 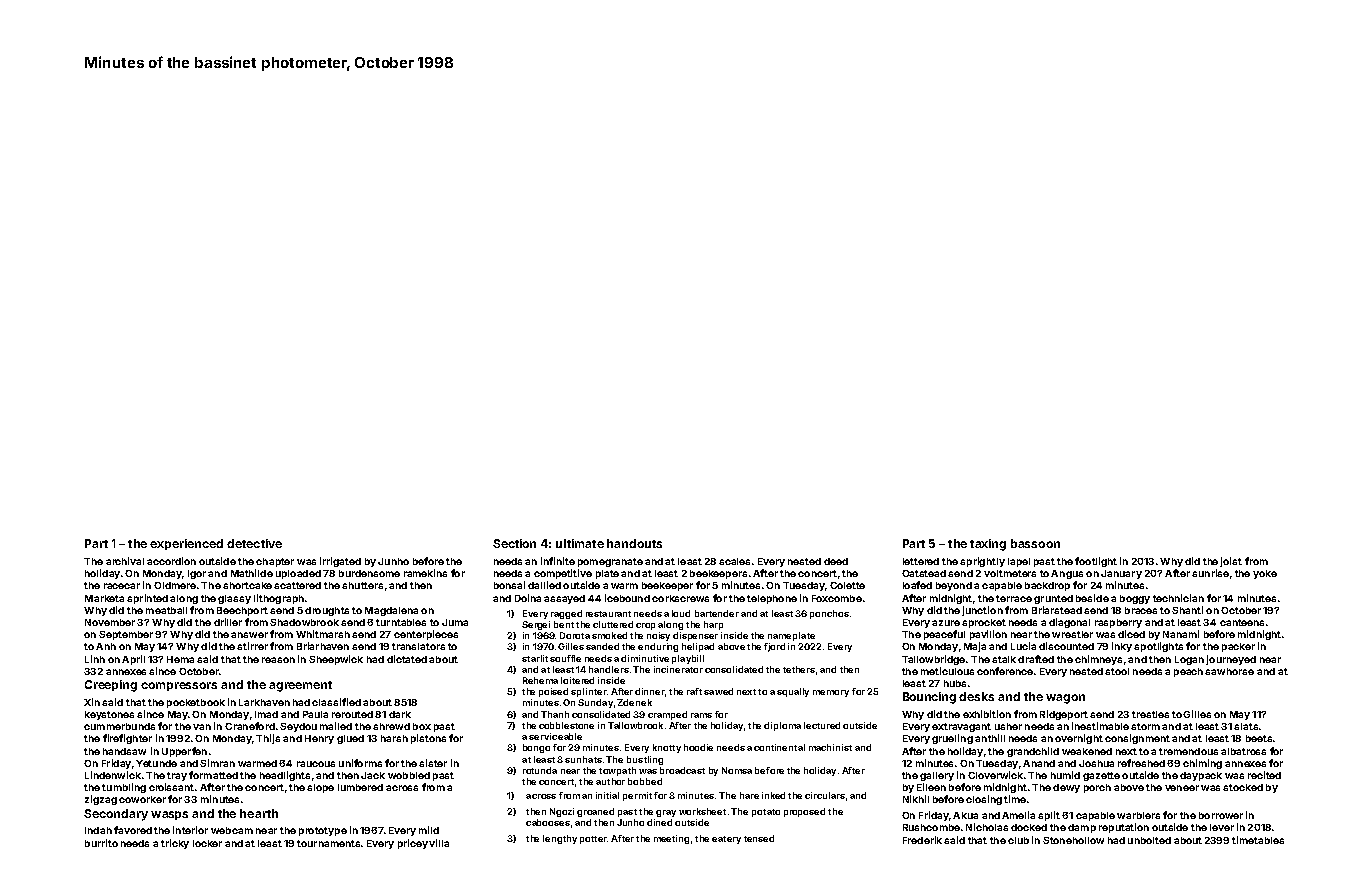 I want to click on Larkhaven, so click(x=264, y=702).
